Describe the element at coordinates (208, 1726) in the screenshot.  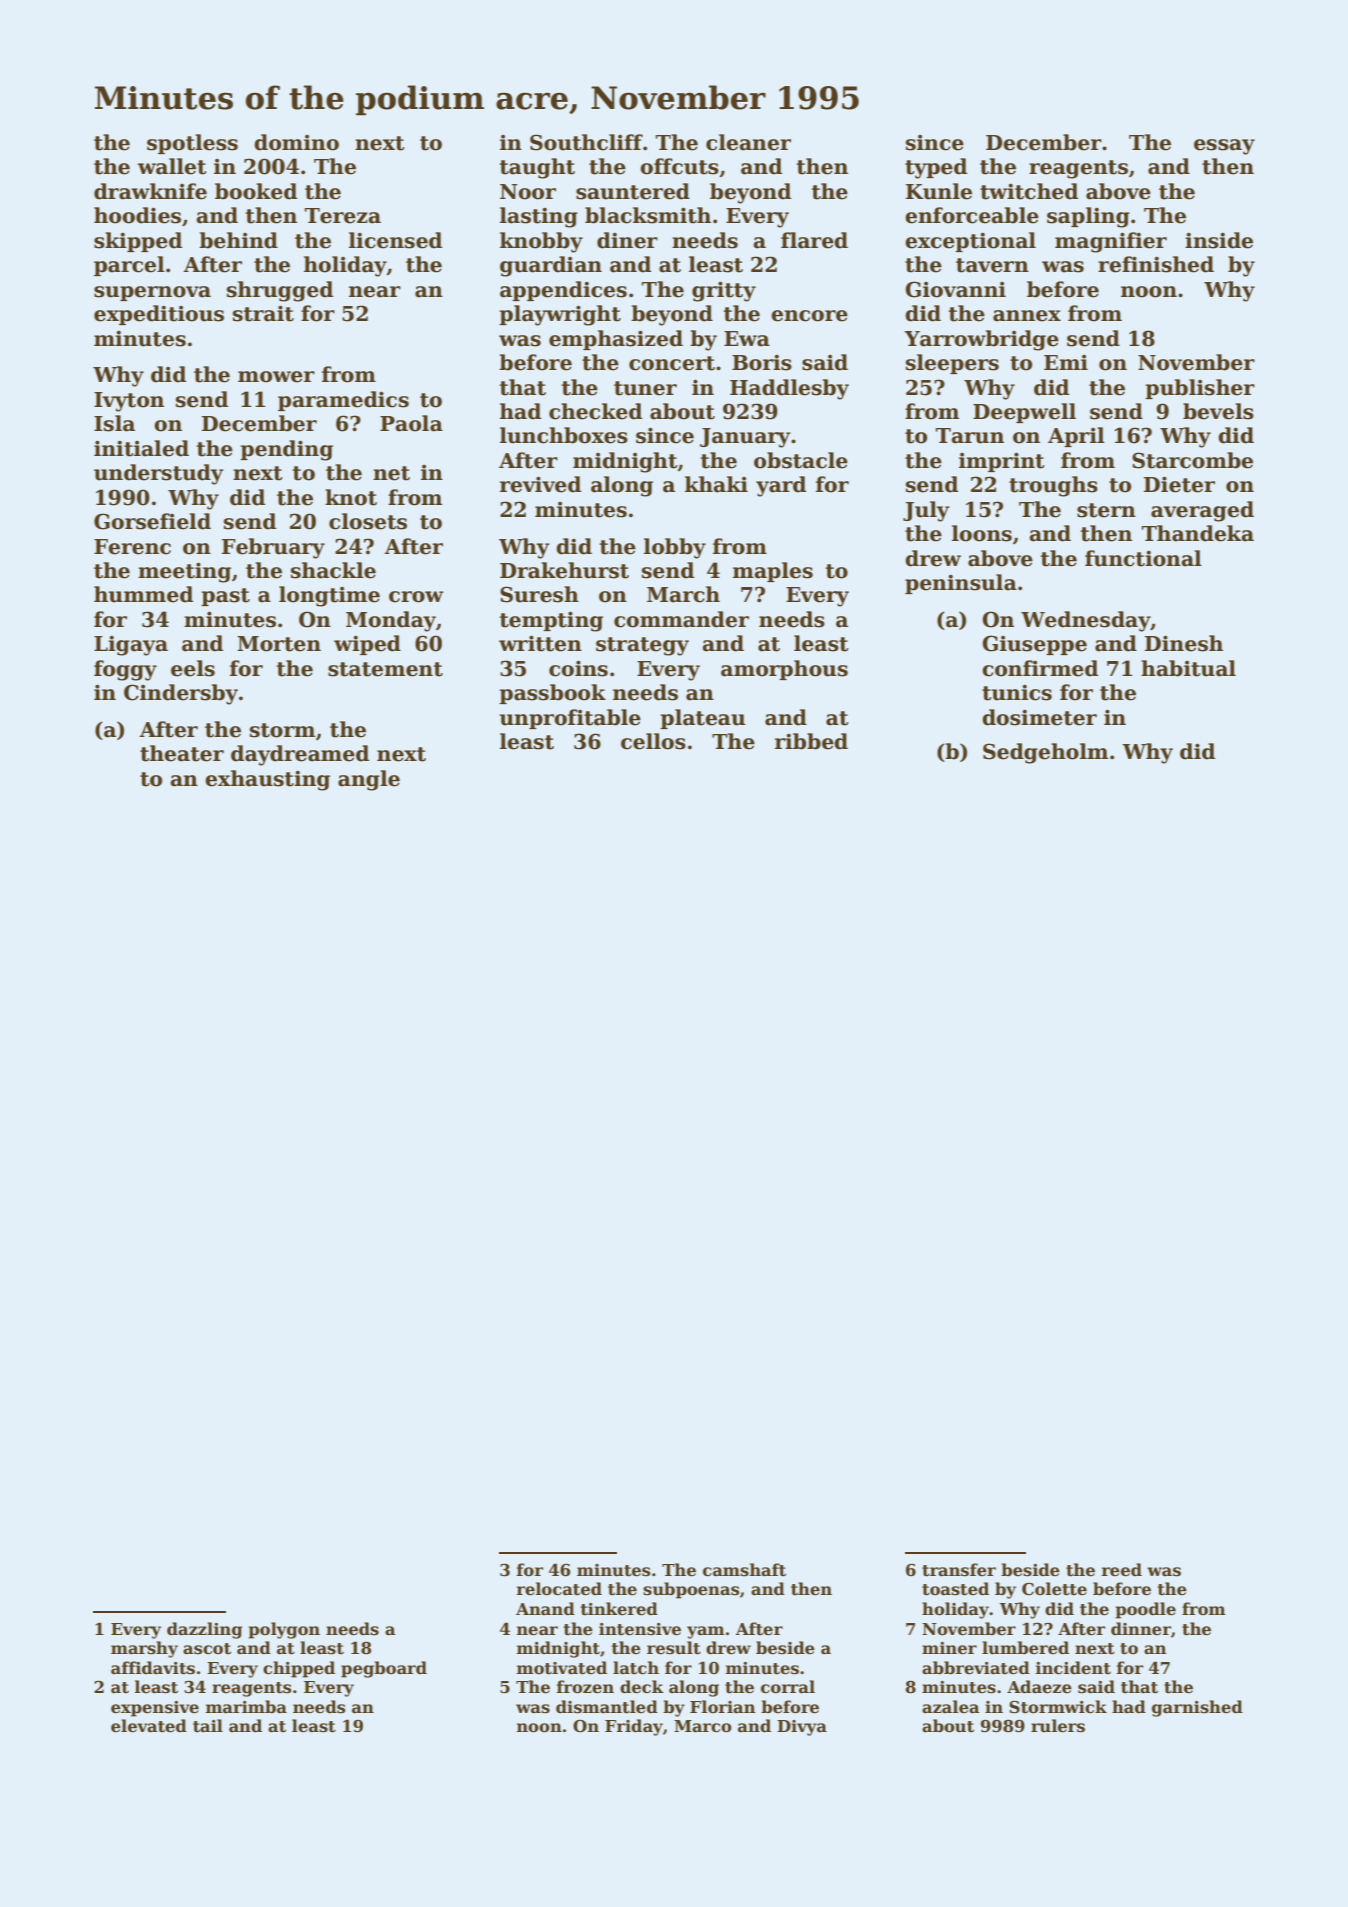
I see `tail` at that location.
